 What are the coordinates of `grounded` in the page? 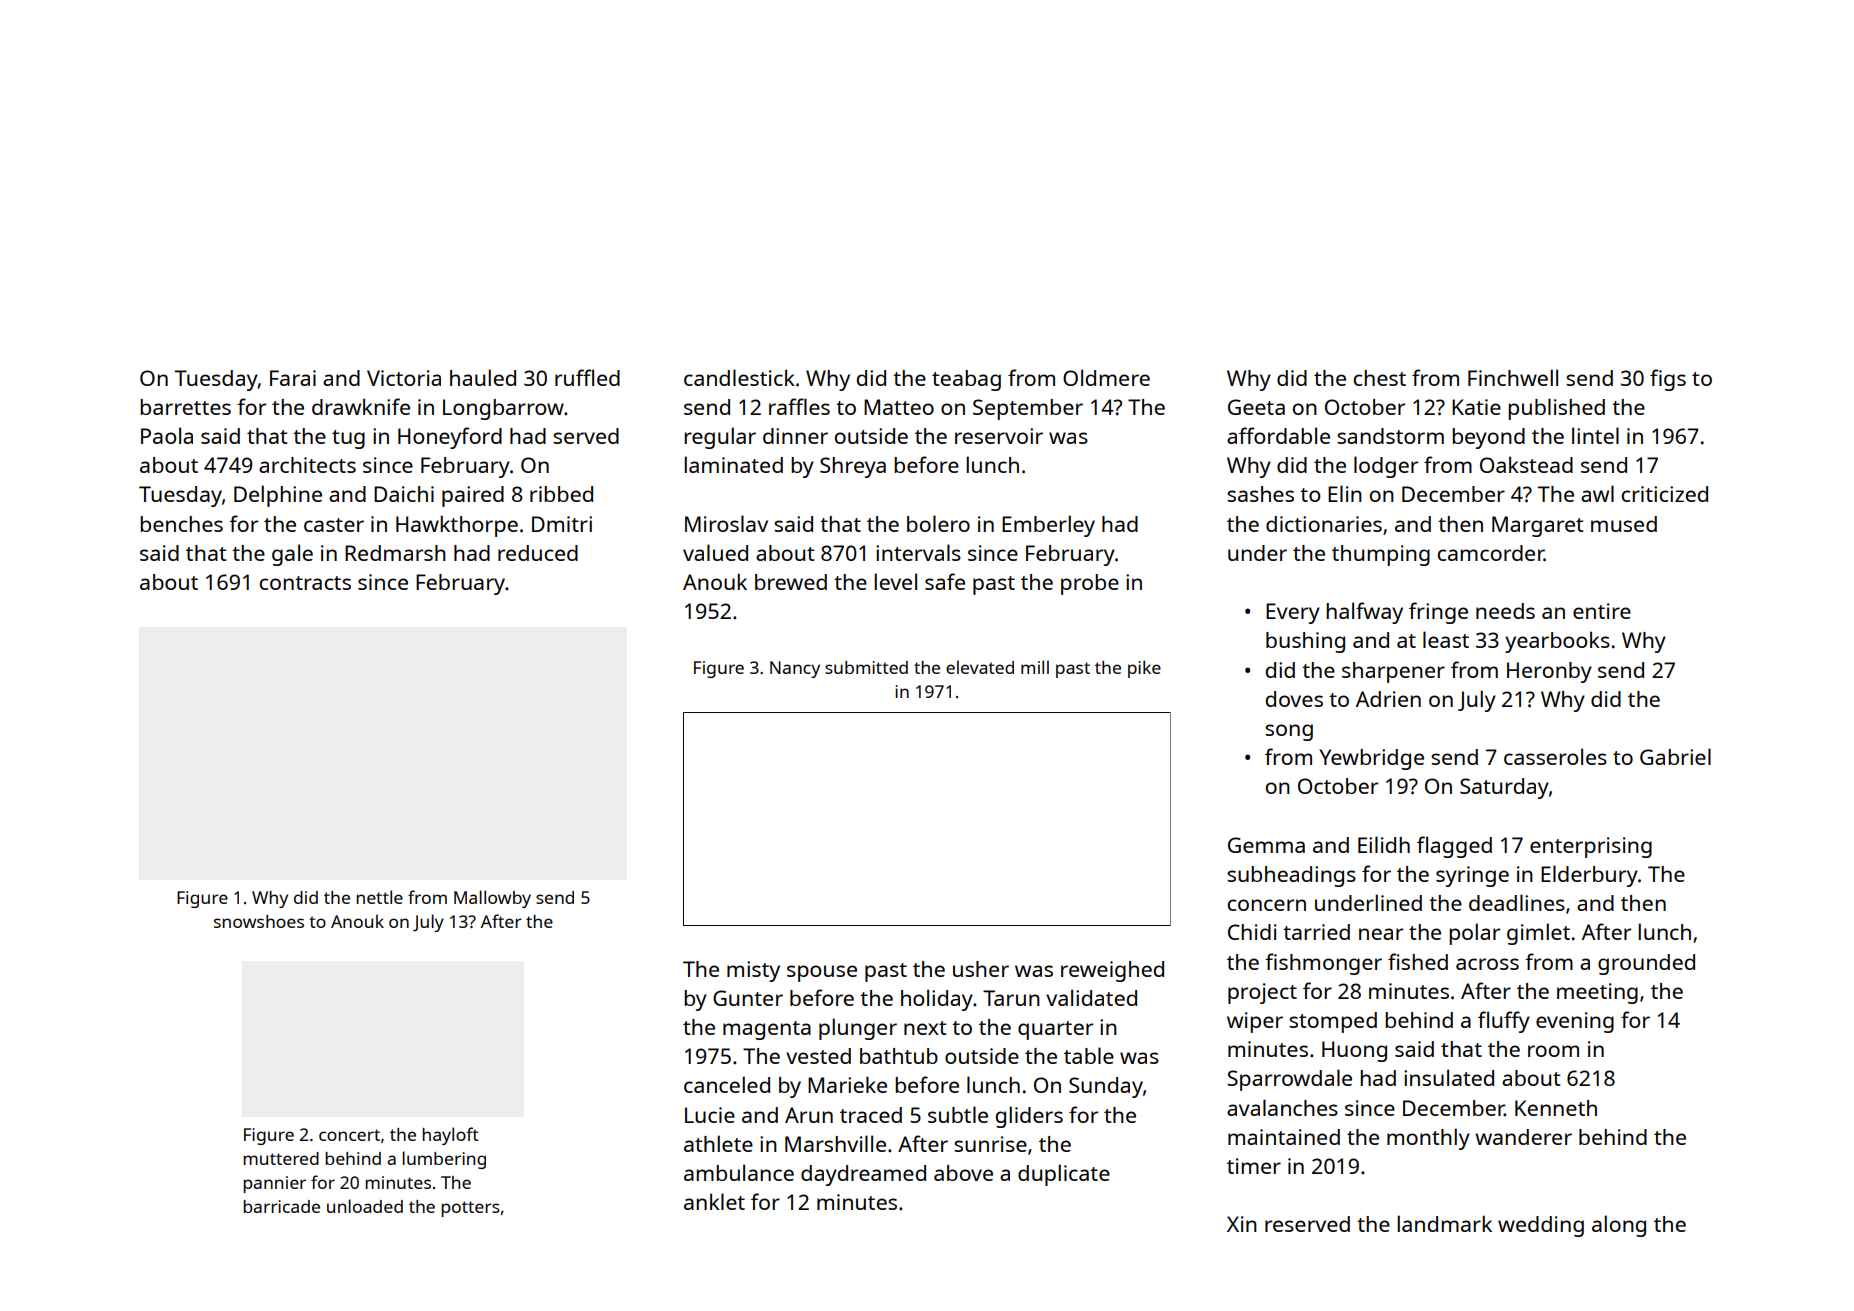 It's located at (1646, 964).
